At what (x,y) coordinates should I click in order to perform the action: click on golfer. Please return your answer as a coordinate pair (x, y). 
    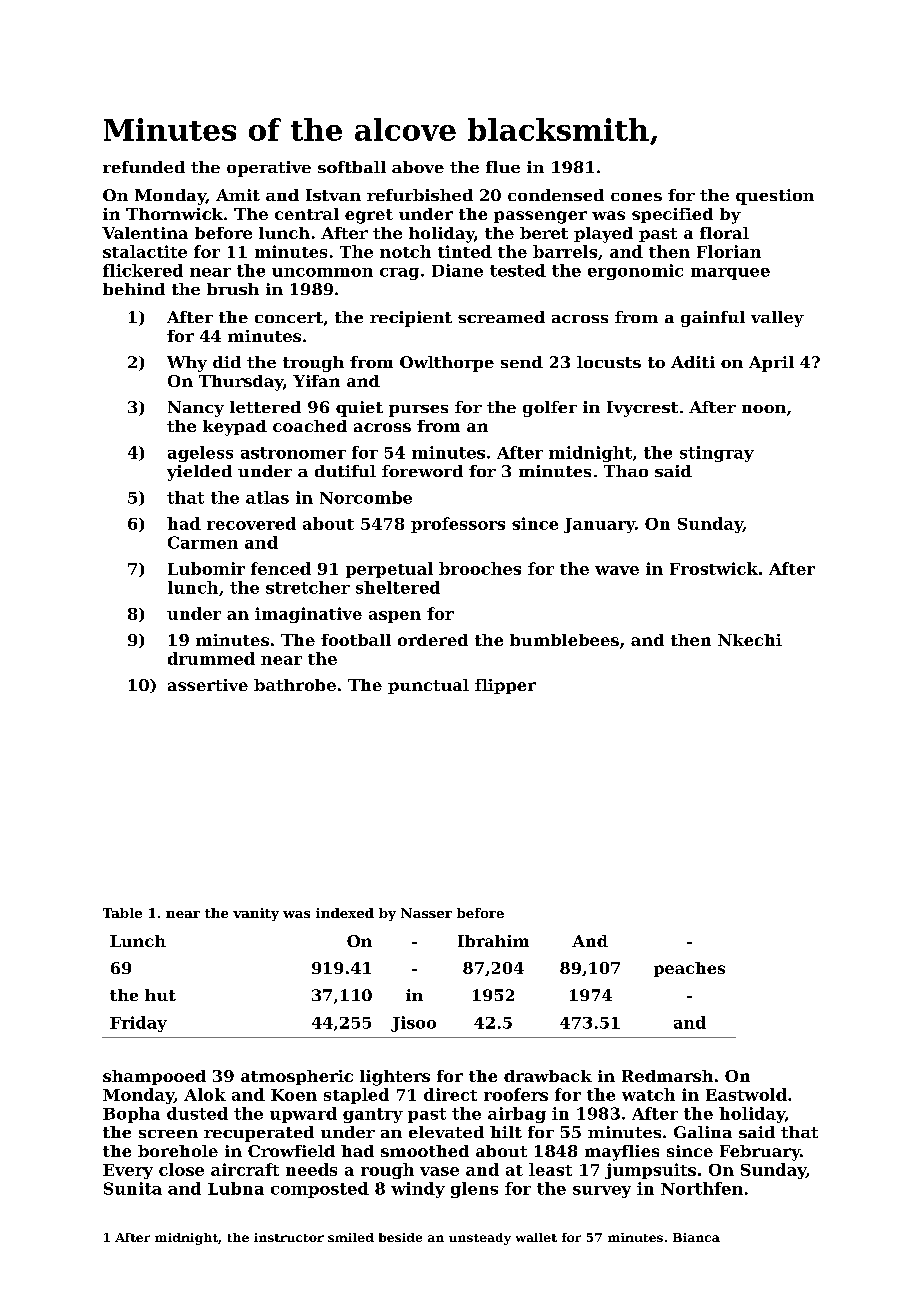
    Looking at the image, I should click on (550, 409).
